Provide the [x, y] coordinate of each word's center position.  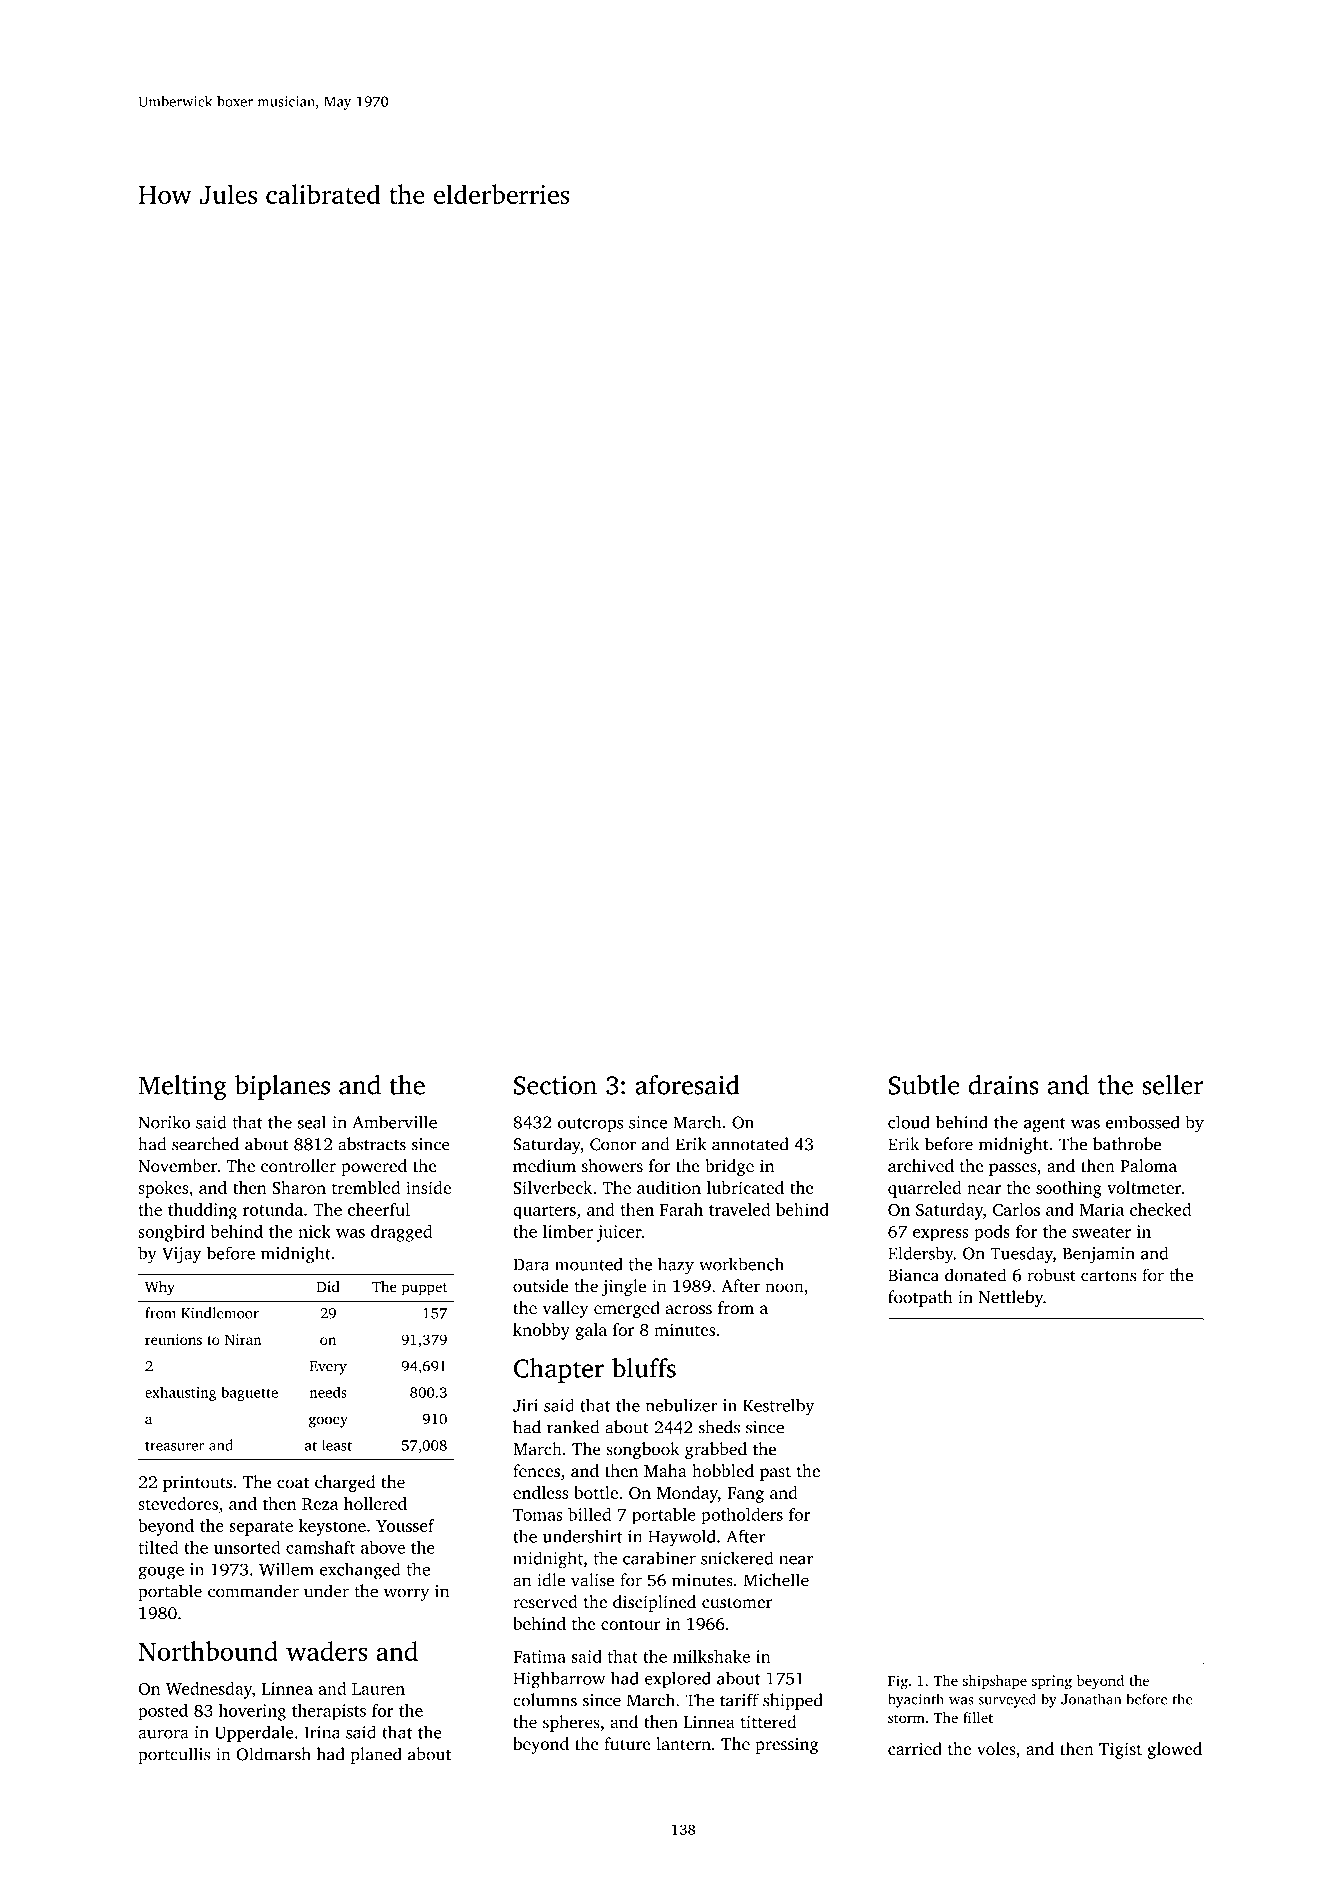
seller [1173, 1085]
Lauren [378, 1689]
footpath [920, 1298]
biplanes [282, 1087]
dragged [401, 1233]
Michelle [776, 1580]
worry [406, 1594]
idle [551, 1580]
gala [591, 1331]
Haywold [682, 1538]
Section [555, 1085]
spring [1052, 1682]
